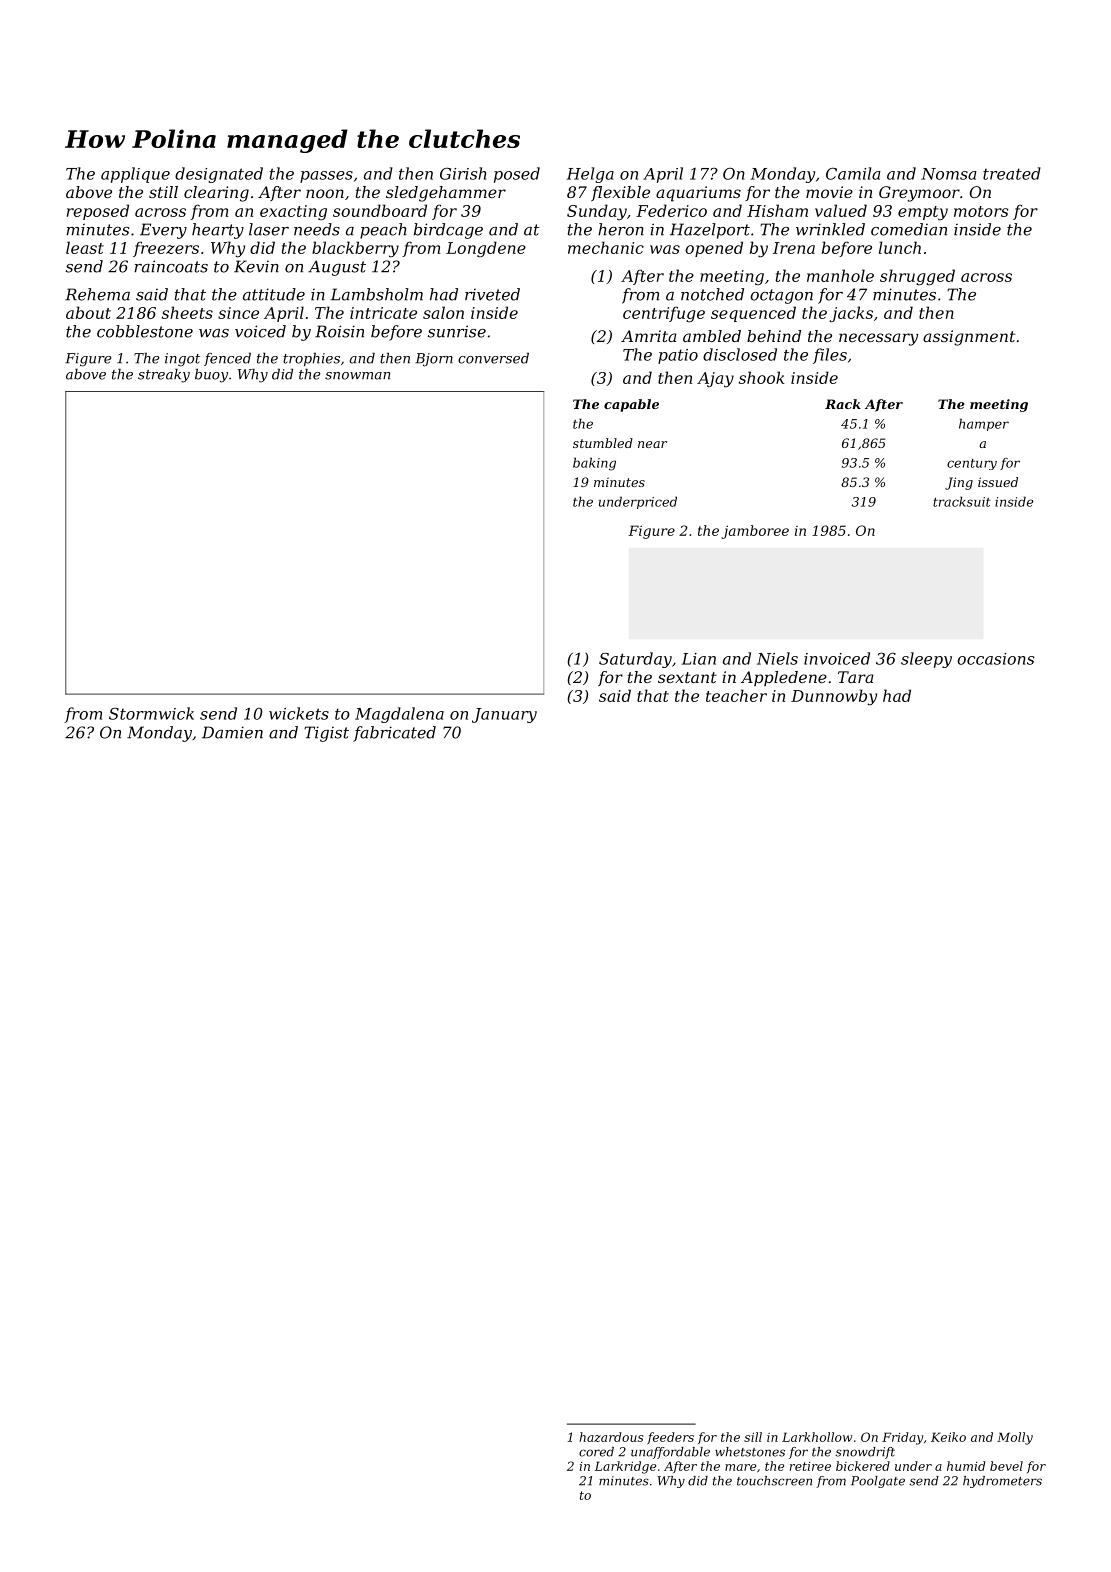 The height and width of the screenshot is (1572, 1111). Describe the element at coordinates (394, 734) in the screenshot. I see `fabricated` at that location.
